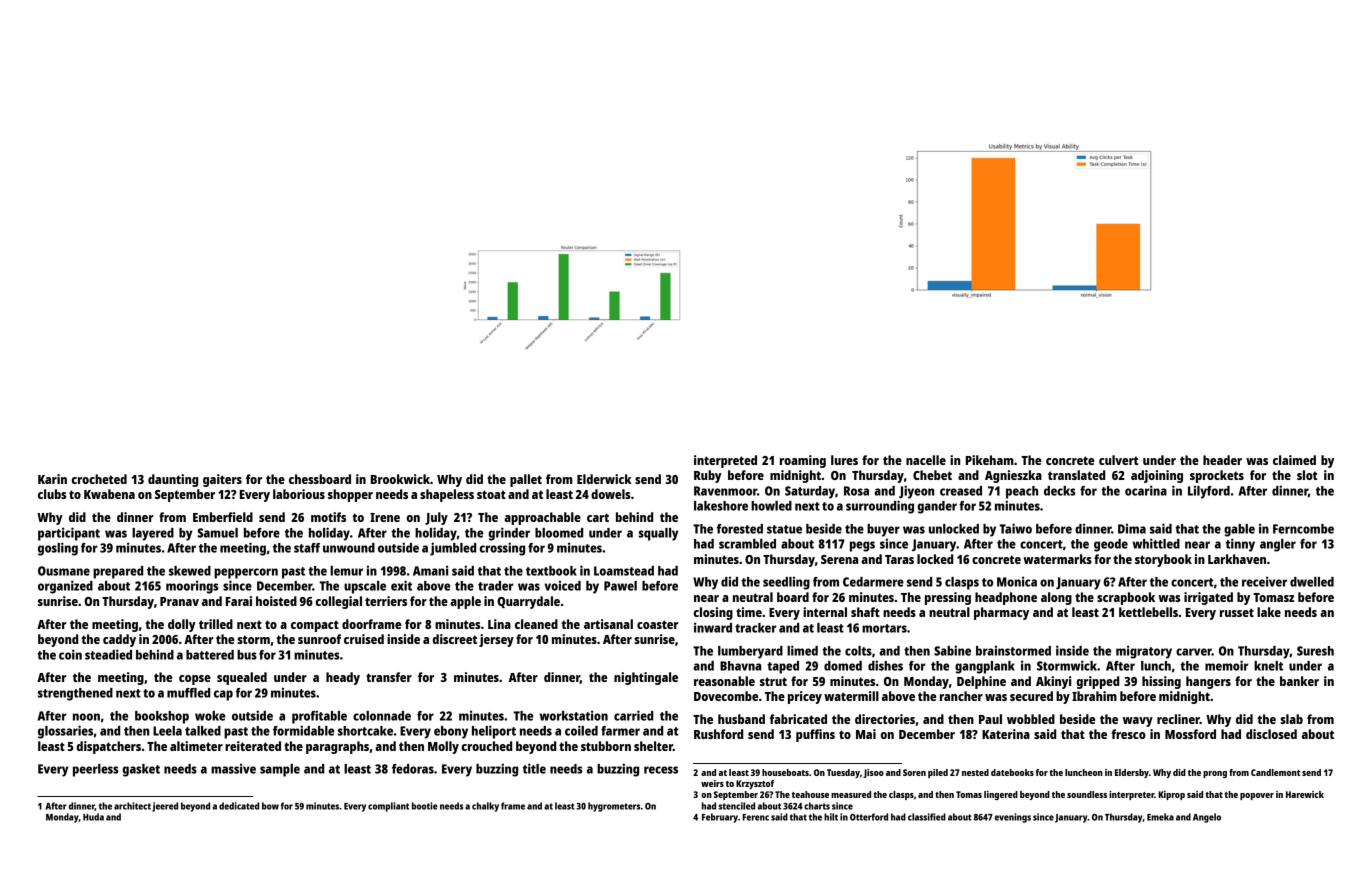 This screenshot has height=887, width=1372. What do you see at coordinates (1146, 490) in the screenshot?
I see `ocarina` at bounding box center [1146, 490].
